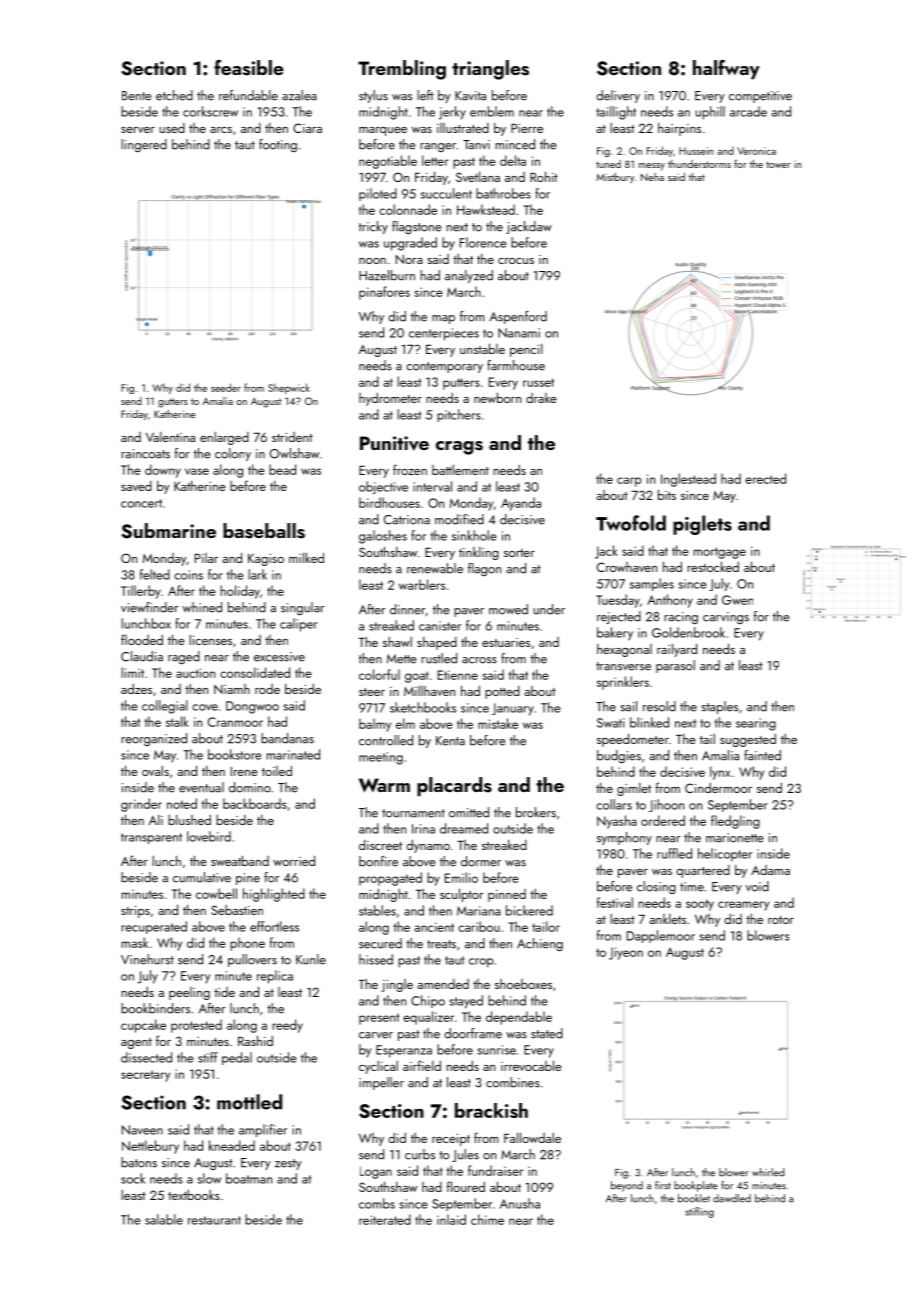  What do you see at coordinates (699, 1212) in the screenshot?
I see `stifling` at bounding box center [699, 1212].
